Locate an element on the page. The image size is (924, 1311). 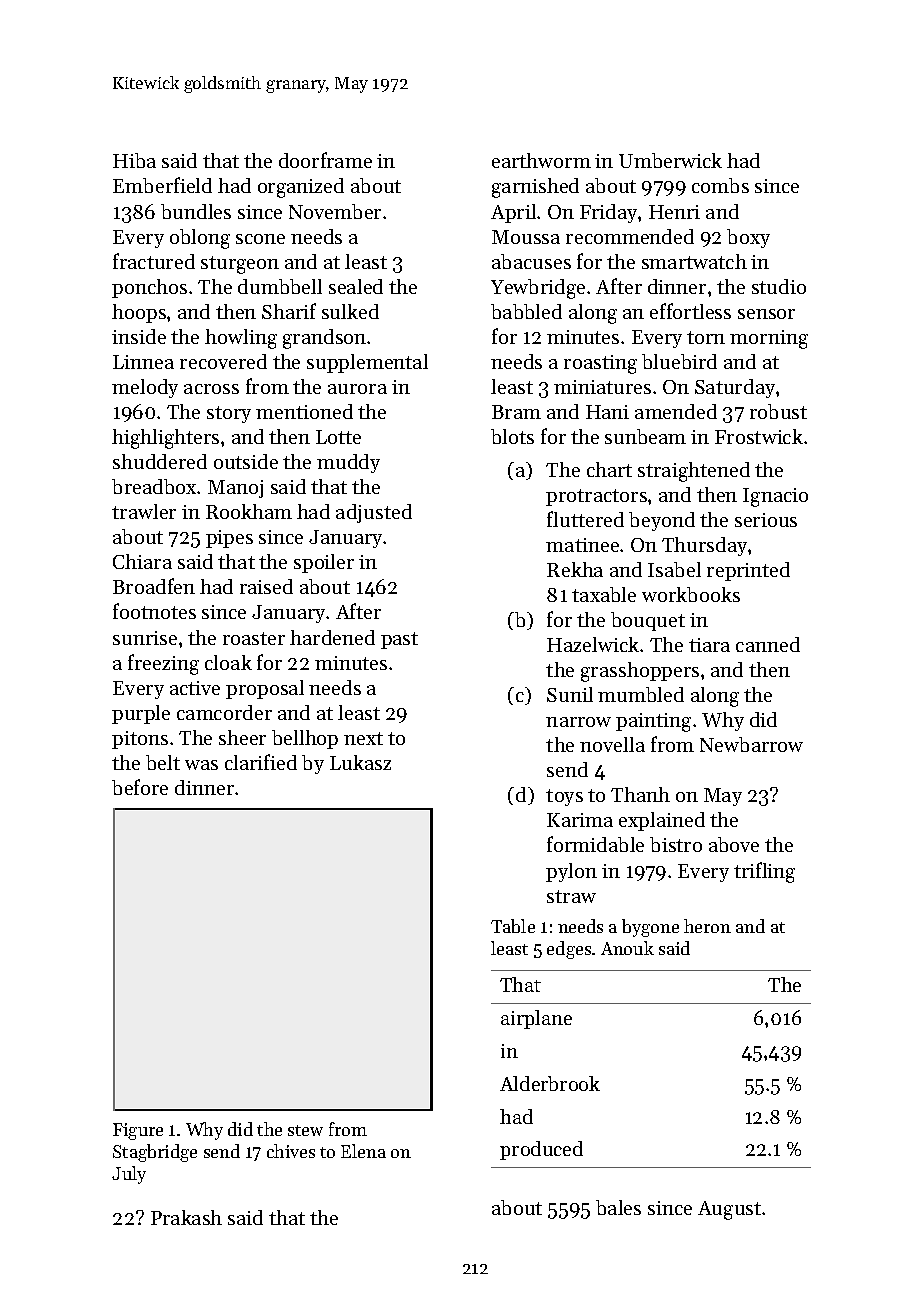
Newbarrow is located at coordinates (751, 744).
